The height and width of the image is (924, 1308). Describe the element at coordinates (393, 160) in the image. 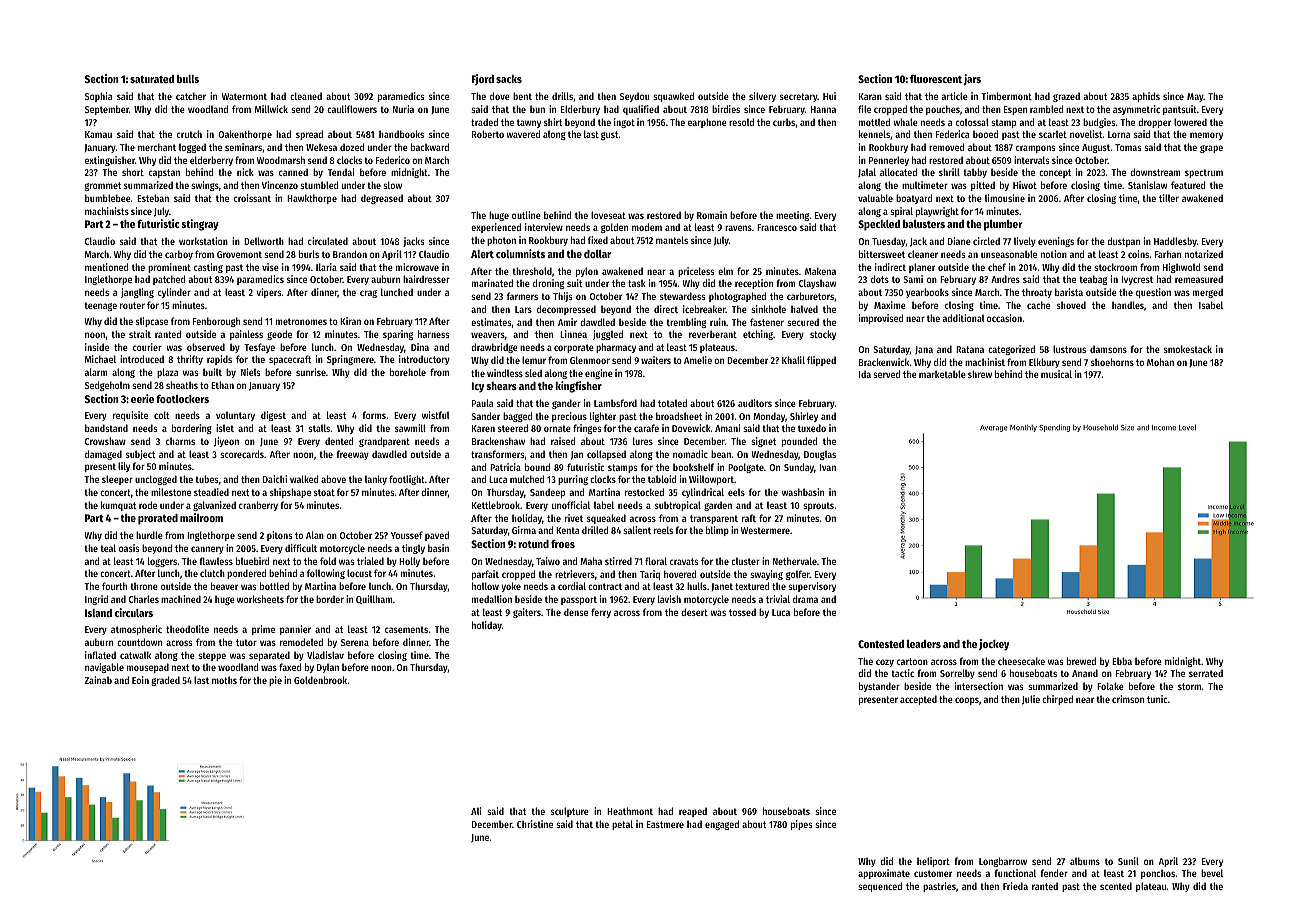

I see `Federico` at that location.
